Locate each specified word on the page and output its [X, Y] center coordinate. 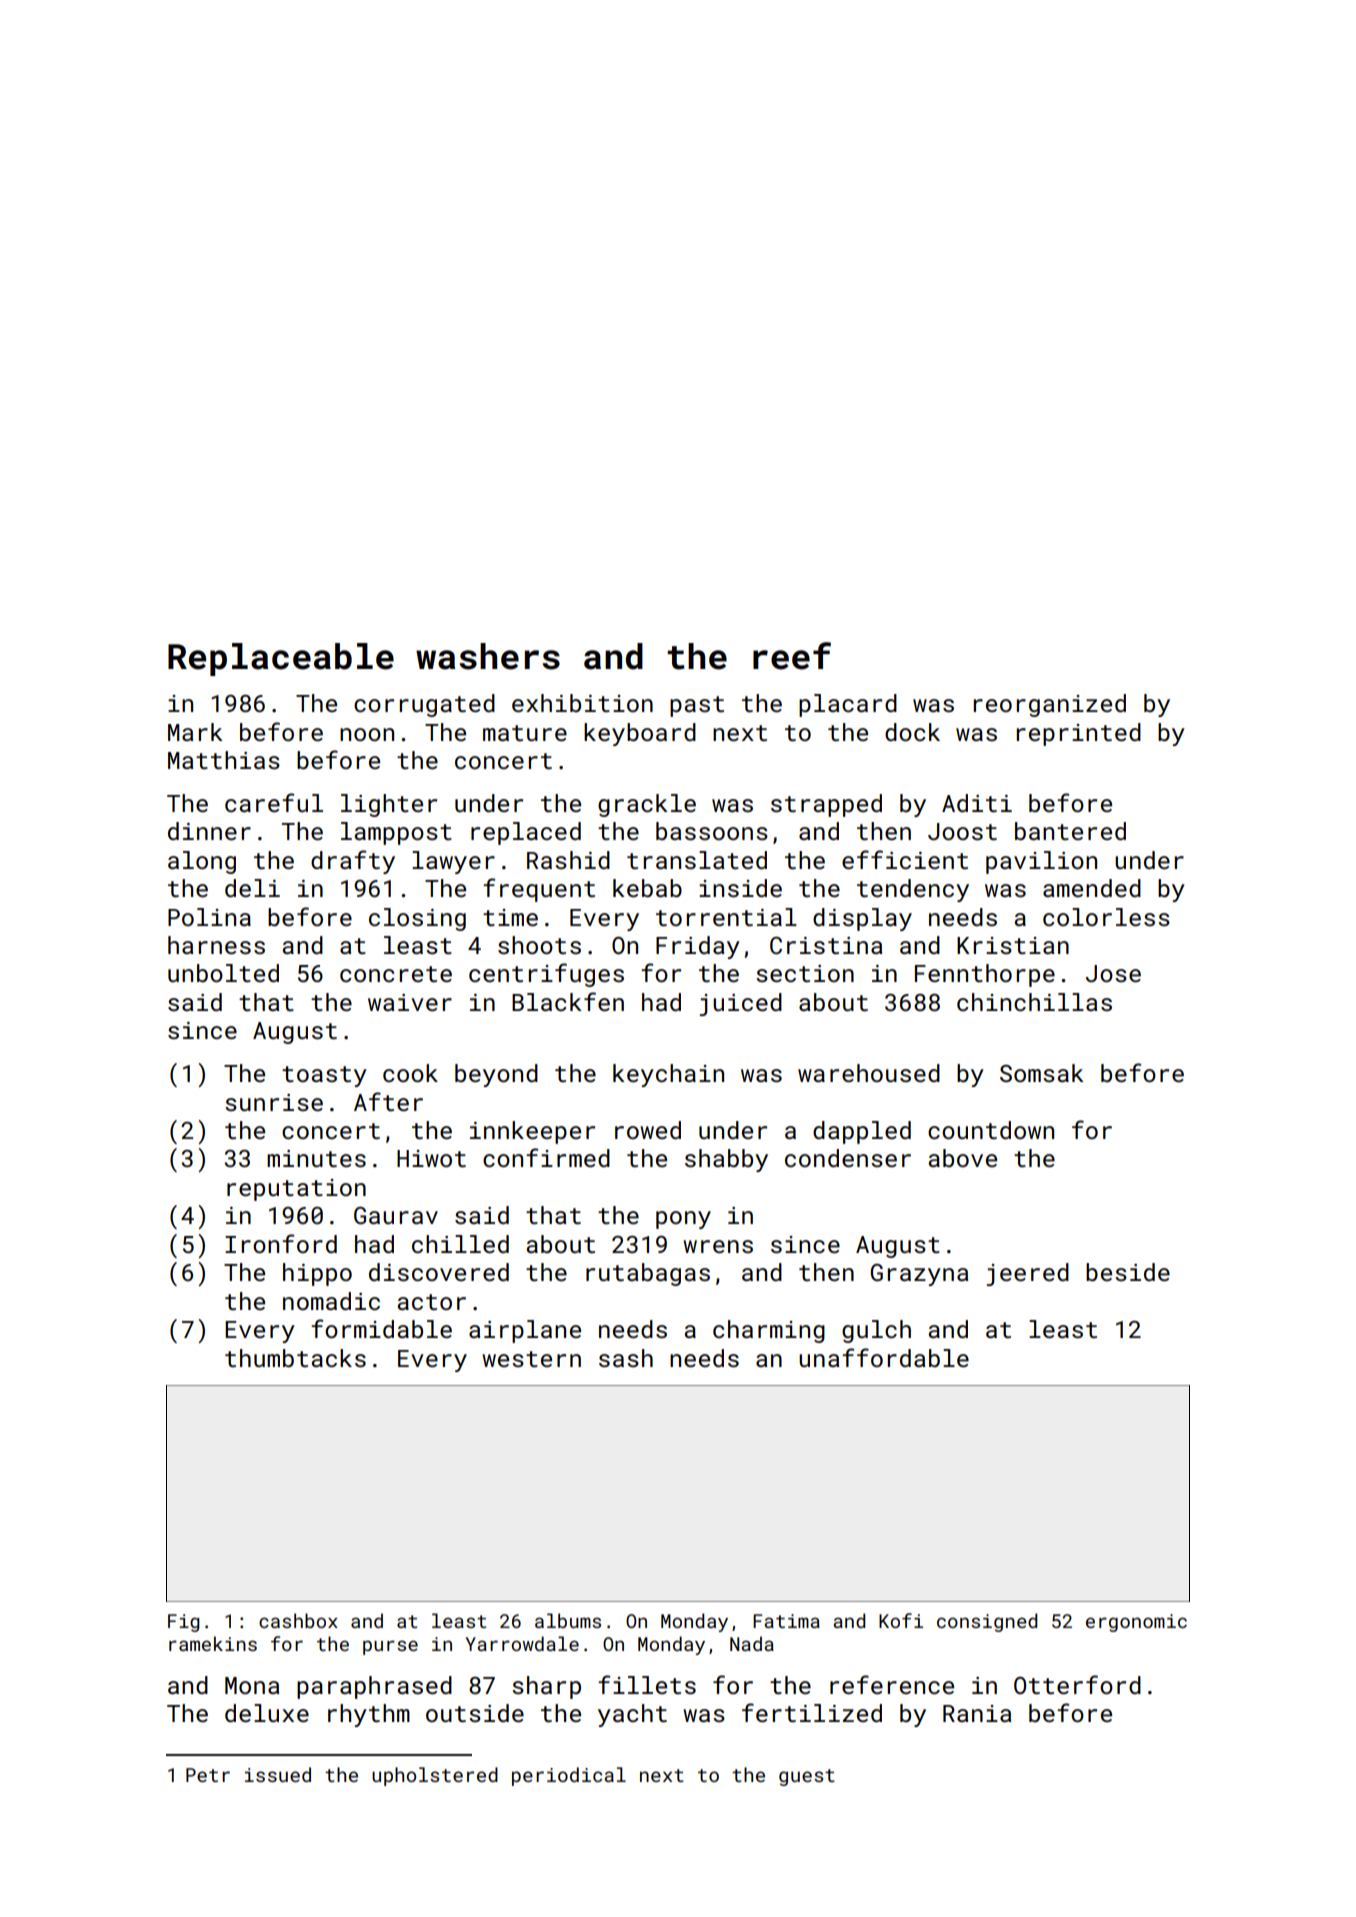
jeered [1028, 1274]
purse [390, 1647]
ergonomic [1136, 1623]
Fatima [786, 1621]
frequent [539, 890]
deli [252, 888]
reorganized [1050, 705]
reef [792, 656]
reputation [296, 1190]
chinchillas [1034, 1002]
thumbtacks [295, 1358]
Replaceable [281, 659]
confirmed [546, 1157]
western [531, 1359]
